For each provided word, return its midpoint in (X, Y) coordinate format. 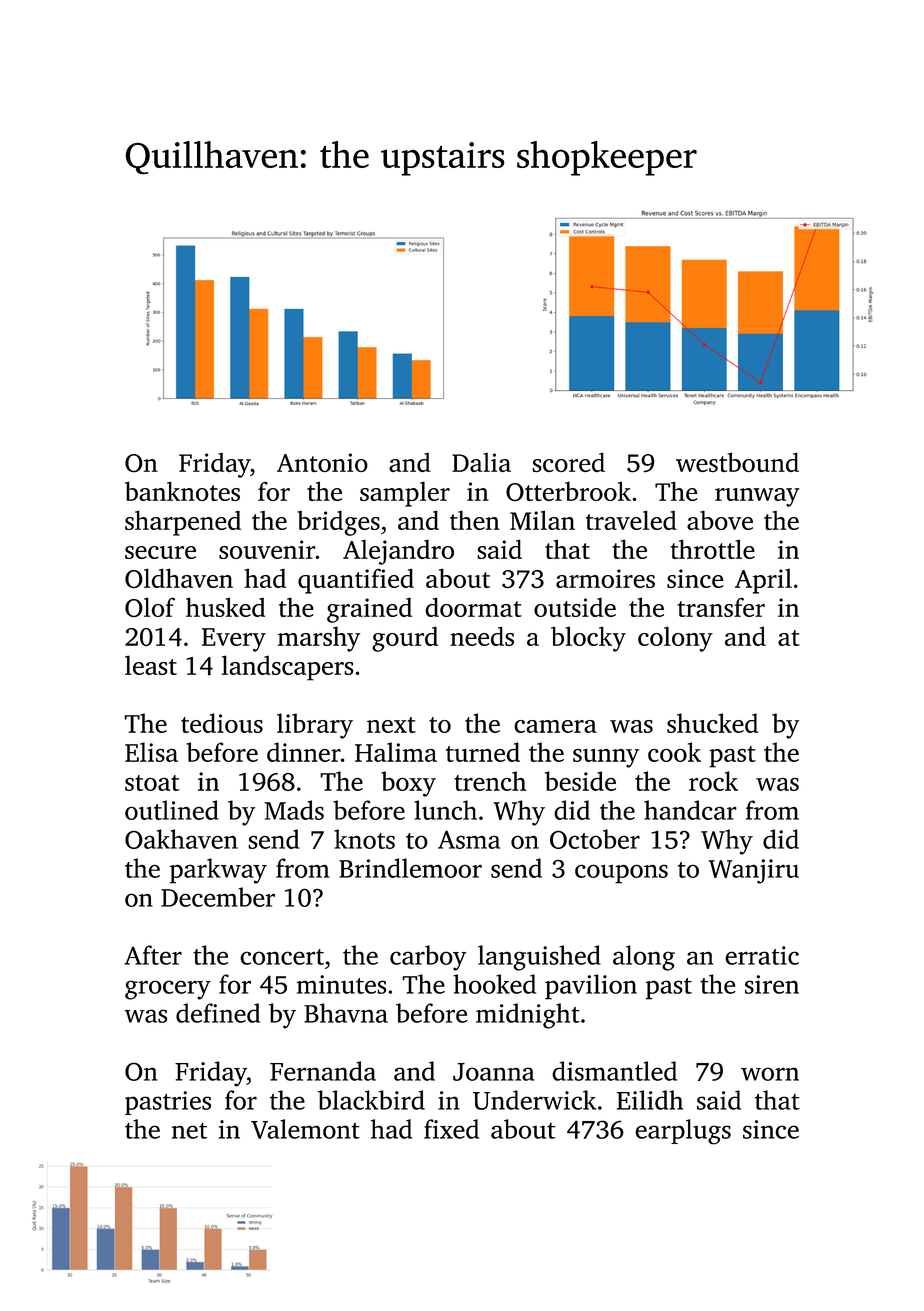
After (153, 955)
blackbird (371, 1100)
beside (580, 781)
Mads (294, 810)
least (151, 665)
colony (675, 639)
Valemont (305, 1129)
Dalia (481, 462)
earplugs (683, 1132)
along (644, 958)
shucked (712, 723)
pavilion (591, 987)
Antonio (322, 463)
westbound (737, 462)
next (391, 725)
